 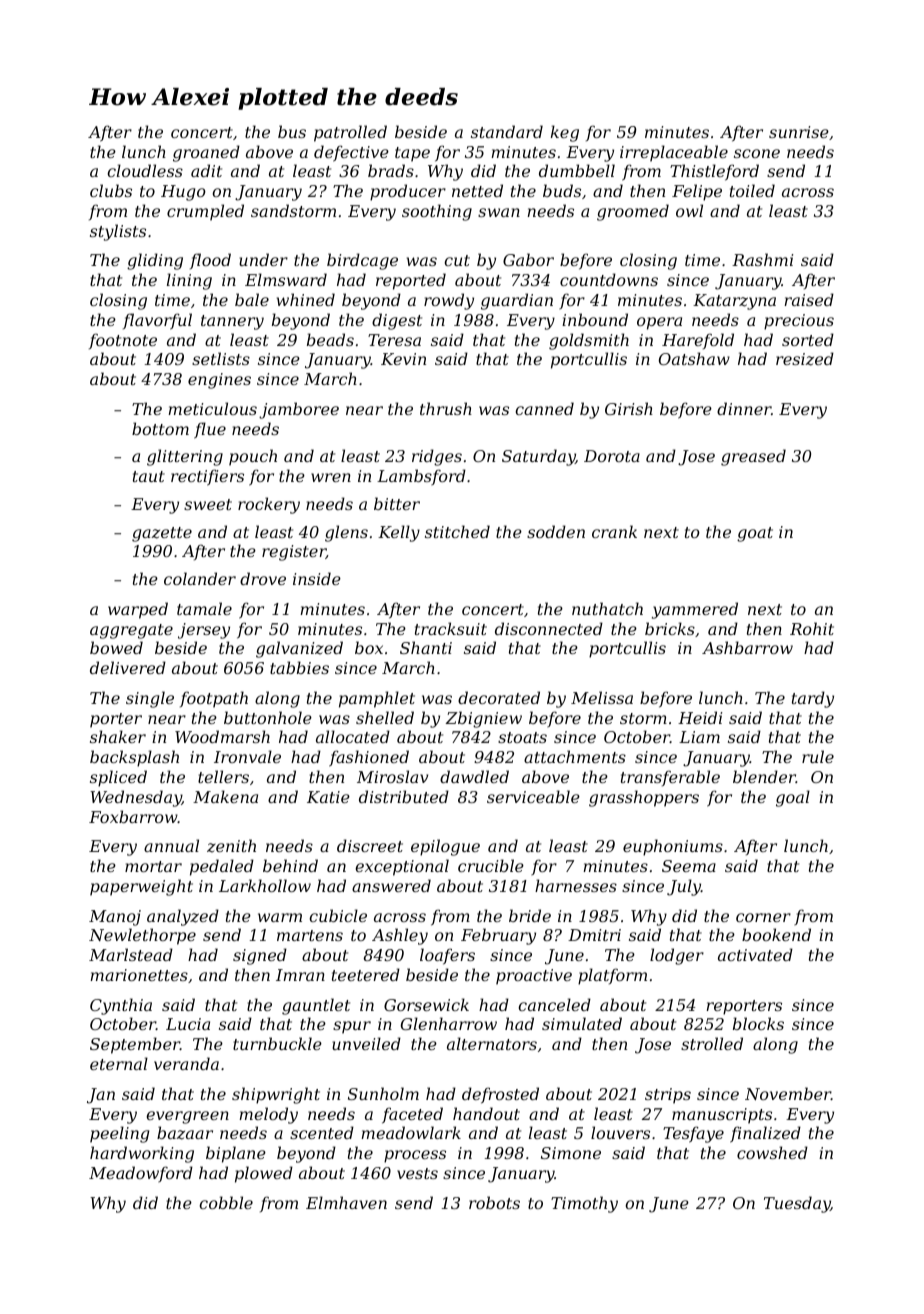 I want to click on Manoj, so click(x=115, y=918).
